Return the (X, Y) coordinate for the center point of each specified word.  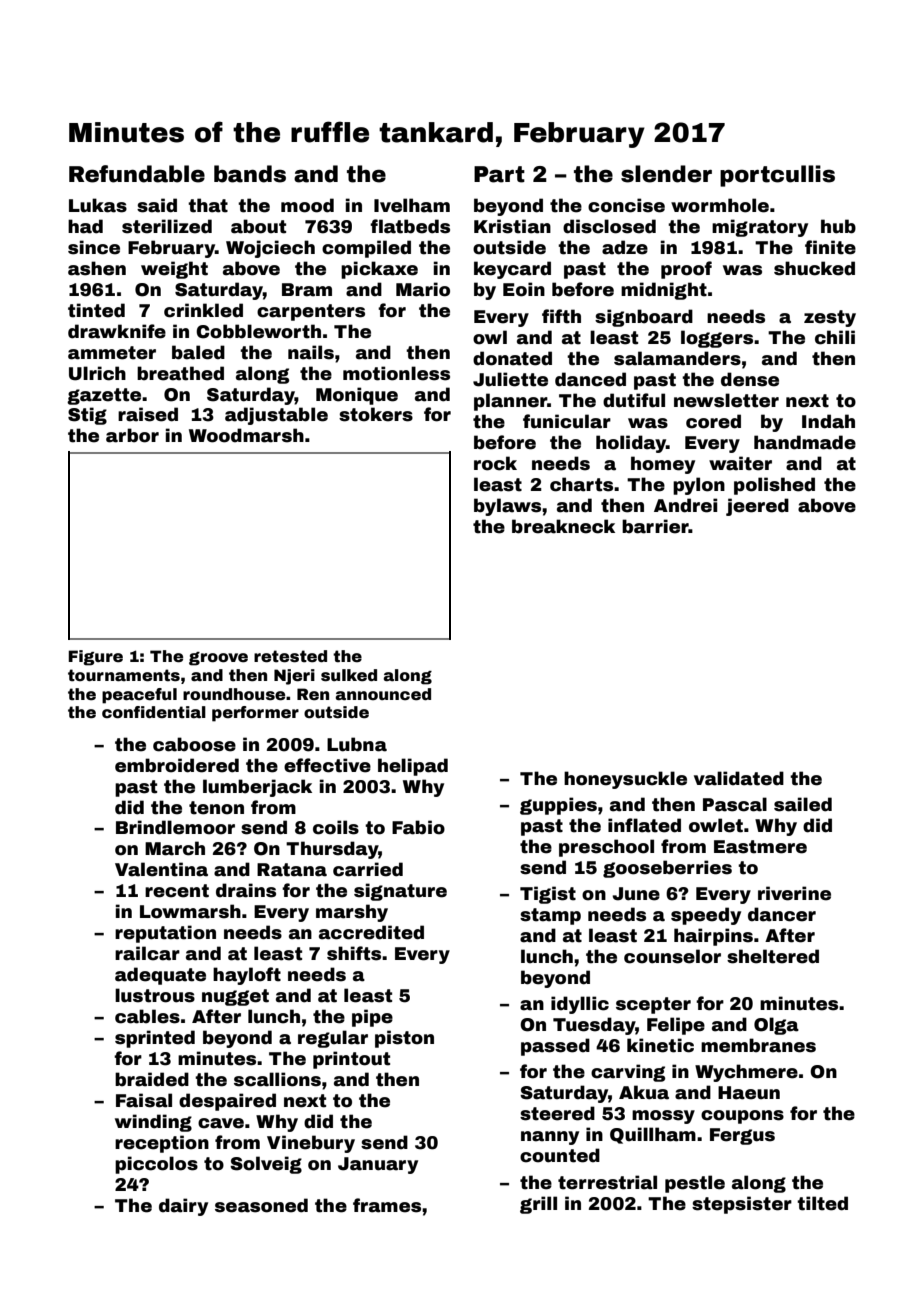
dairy (183, 1207)
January (378, 1165)
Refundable (137, 174)
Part (499, 174)
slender (666, 174)
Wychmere (746, 1073)
